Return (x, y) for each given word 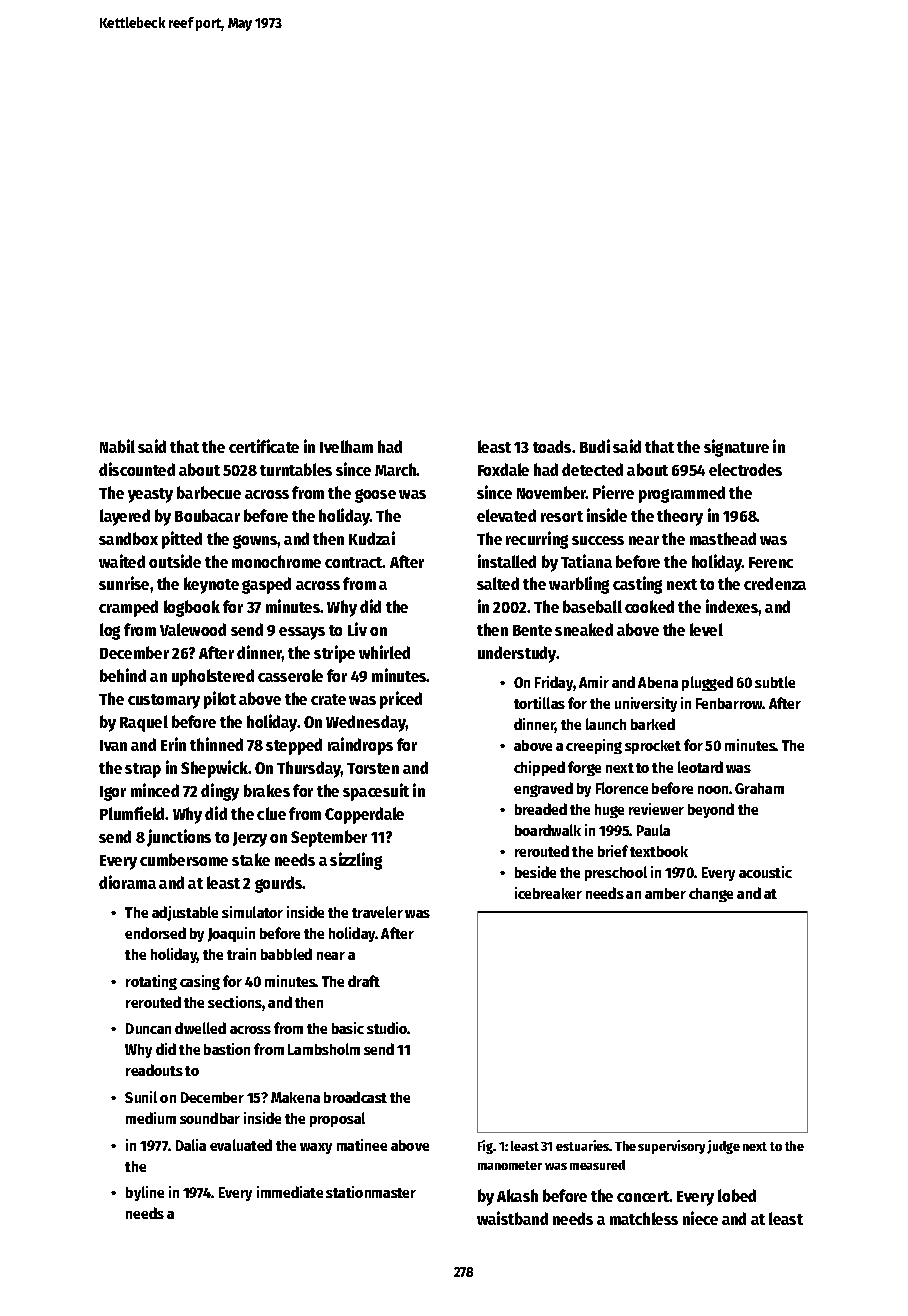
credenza (775, 583)
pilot (220, 700)
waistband (512, 1218)
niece (700, 1218)
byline (145, 1193)
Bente (532, 630)
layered (125, 517)
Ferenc (771, 562)
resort (562, 516)
